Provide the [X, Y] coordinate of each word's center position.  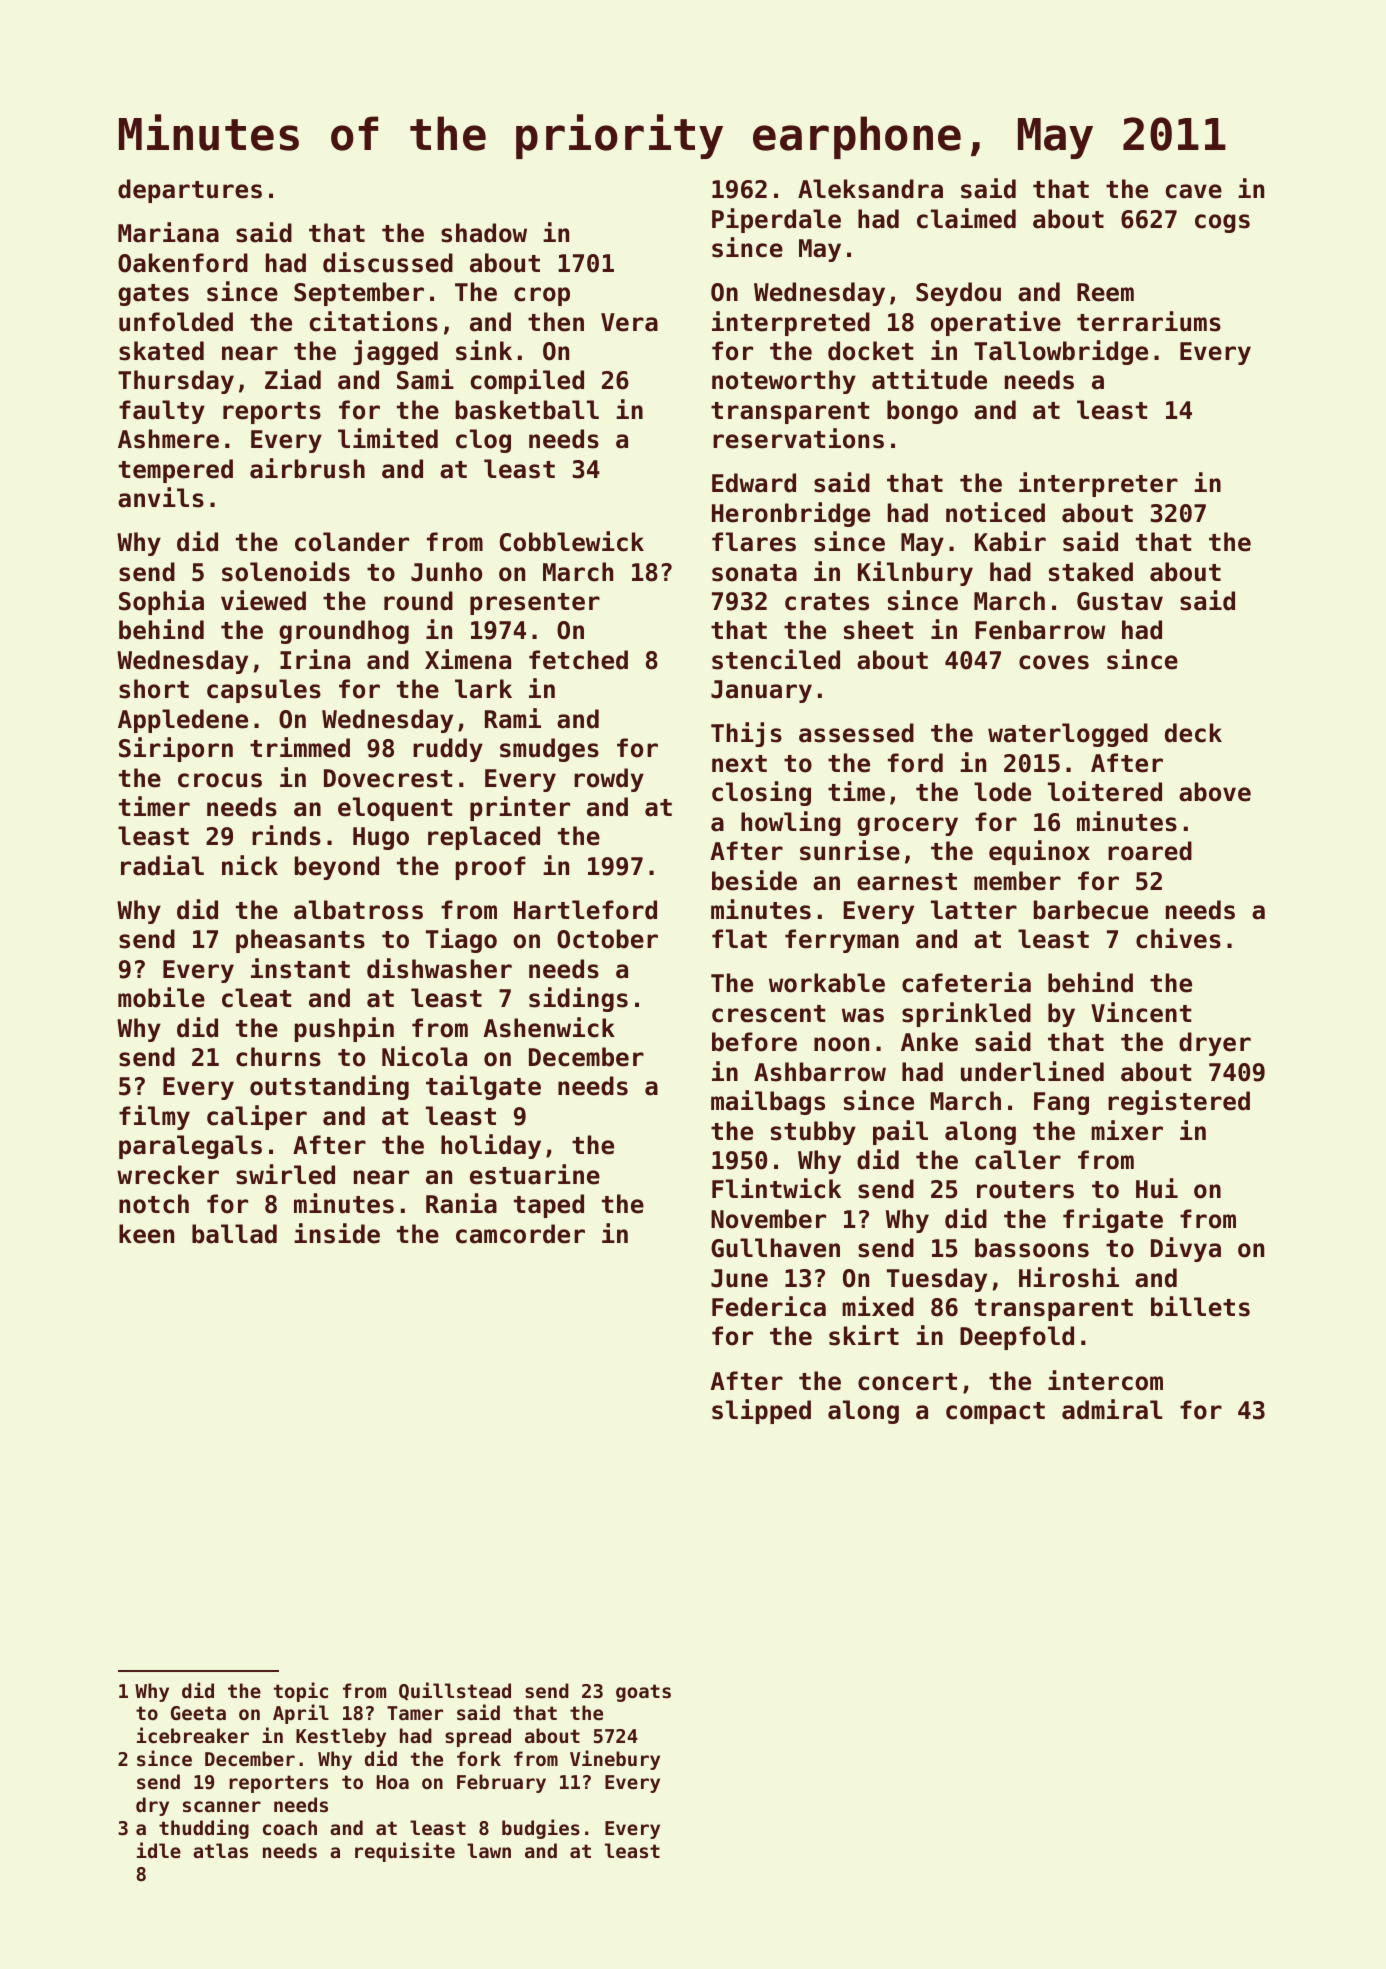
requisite [405, 1852]
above [1215, 792]
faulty [162, 412]
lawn [489, 1850]
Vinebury [615, 1760]
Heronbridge [791, 514]
